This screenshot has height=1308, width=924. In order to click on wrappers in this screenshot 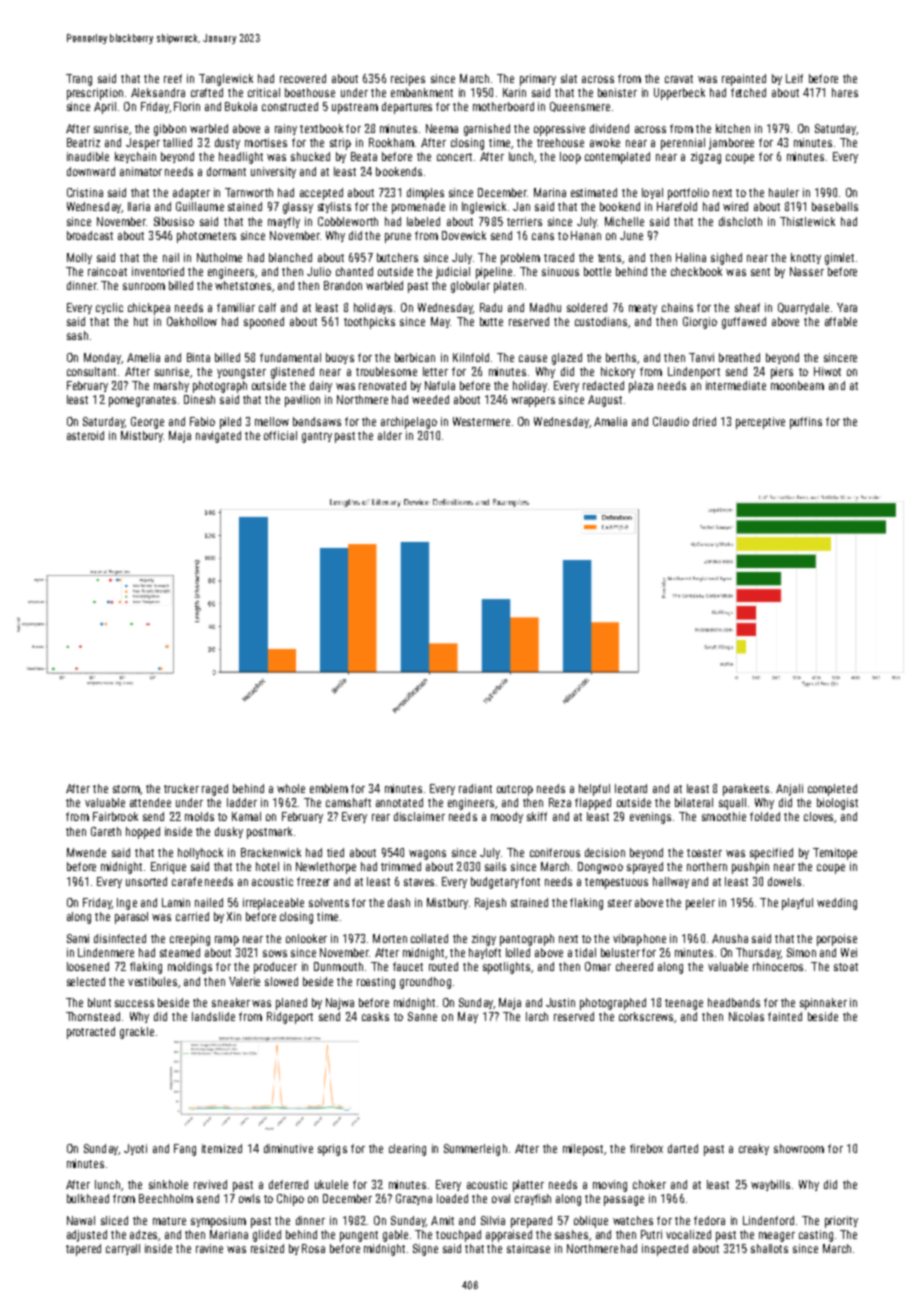, I will do `click(533, 402)`.
